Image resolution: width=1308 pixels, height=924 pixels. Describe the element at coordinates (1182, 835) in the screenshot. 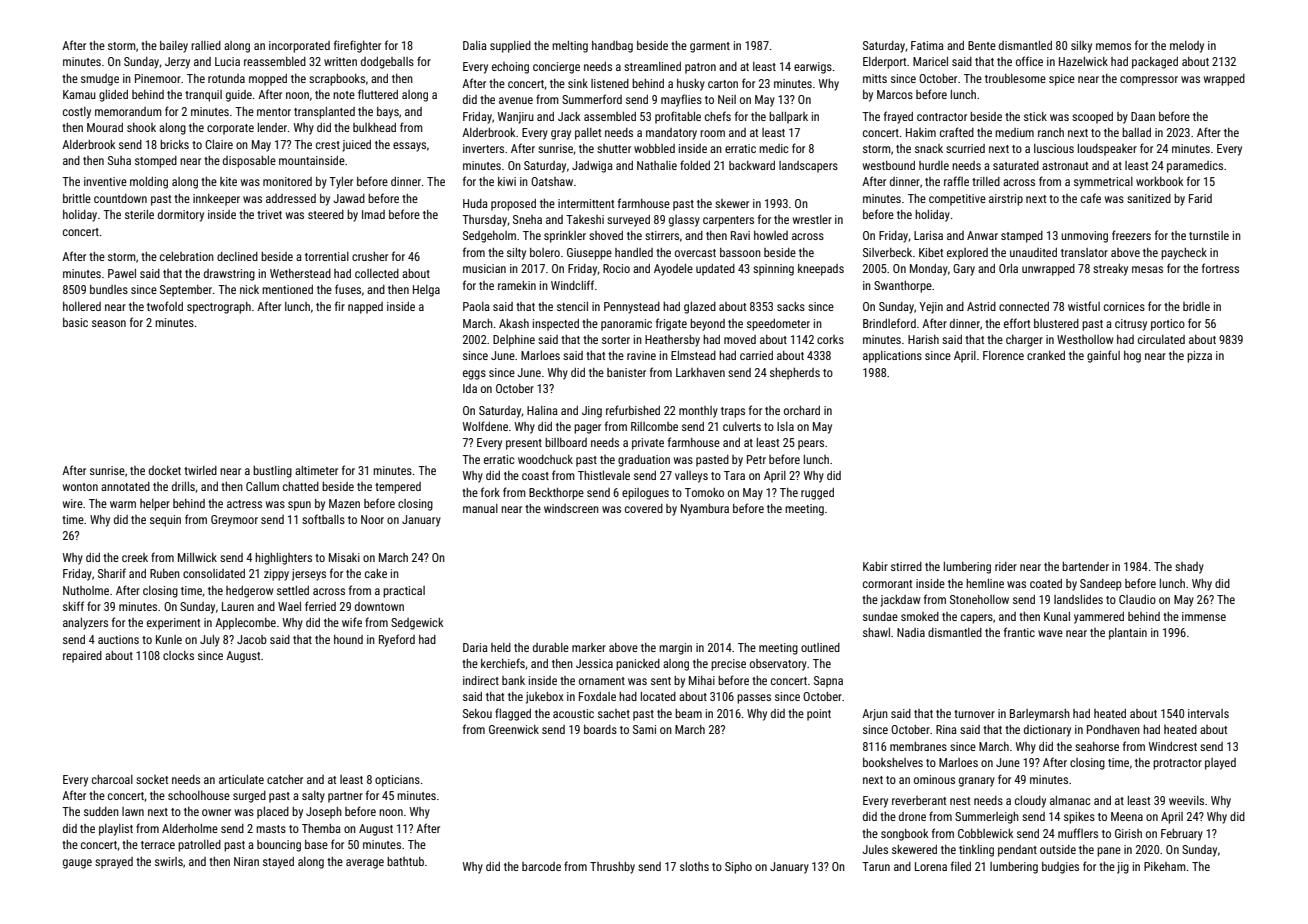

I see `February` at that location.
